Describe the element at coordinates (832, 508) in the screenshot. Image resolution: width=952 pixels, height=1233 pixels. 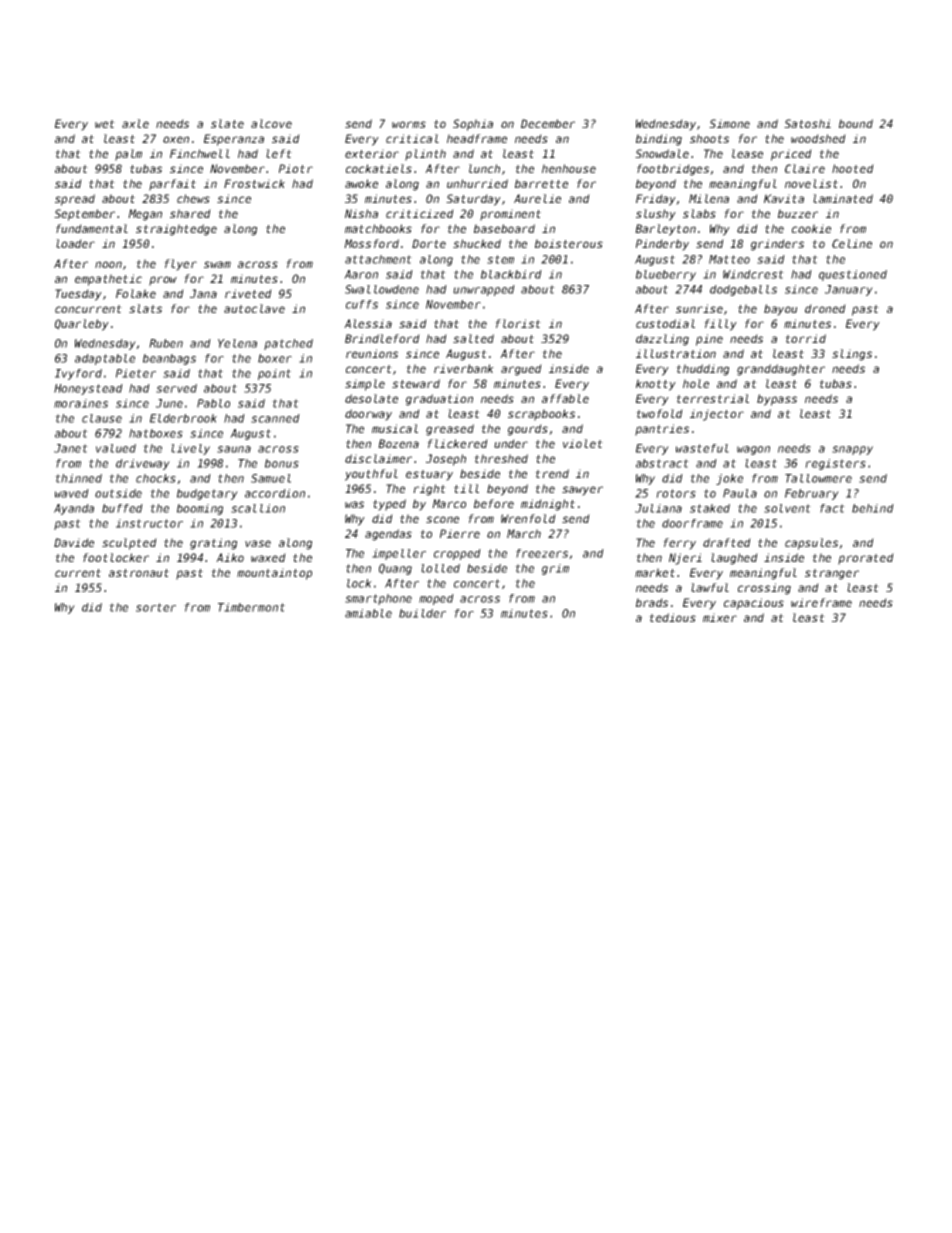
I see `fact` at that location.
